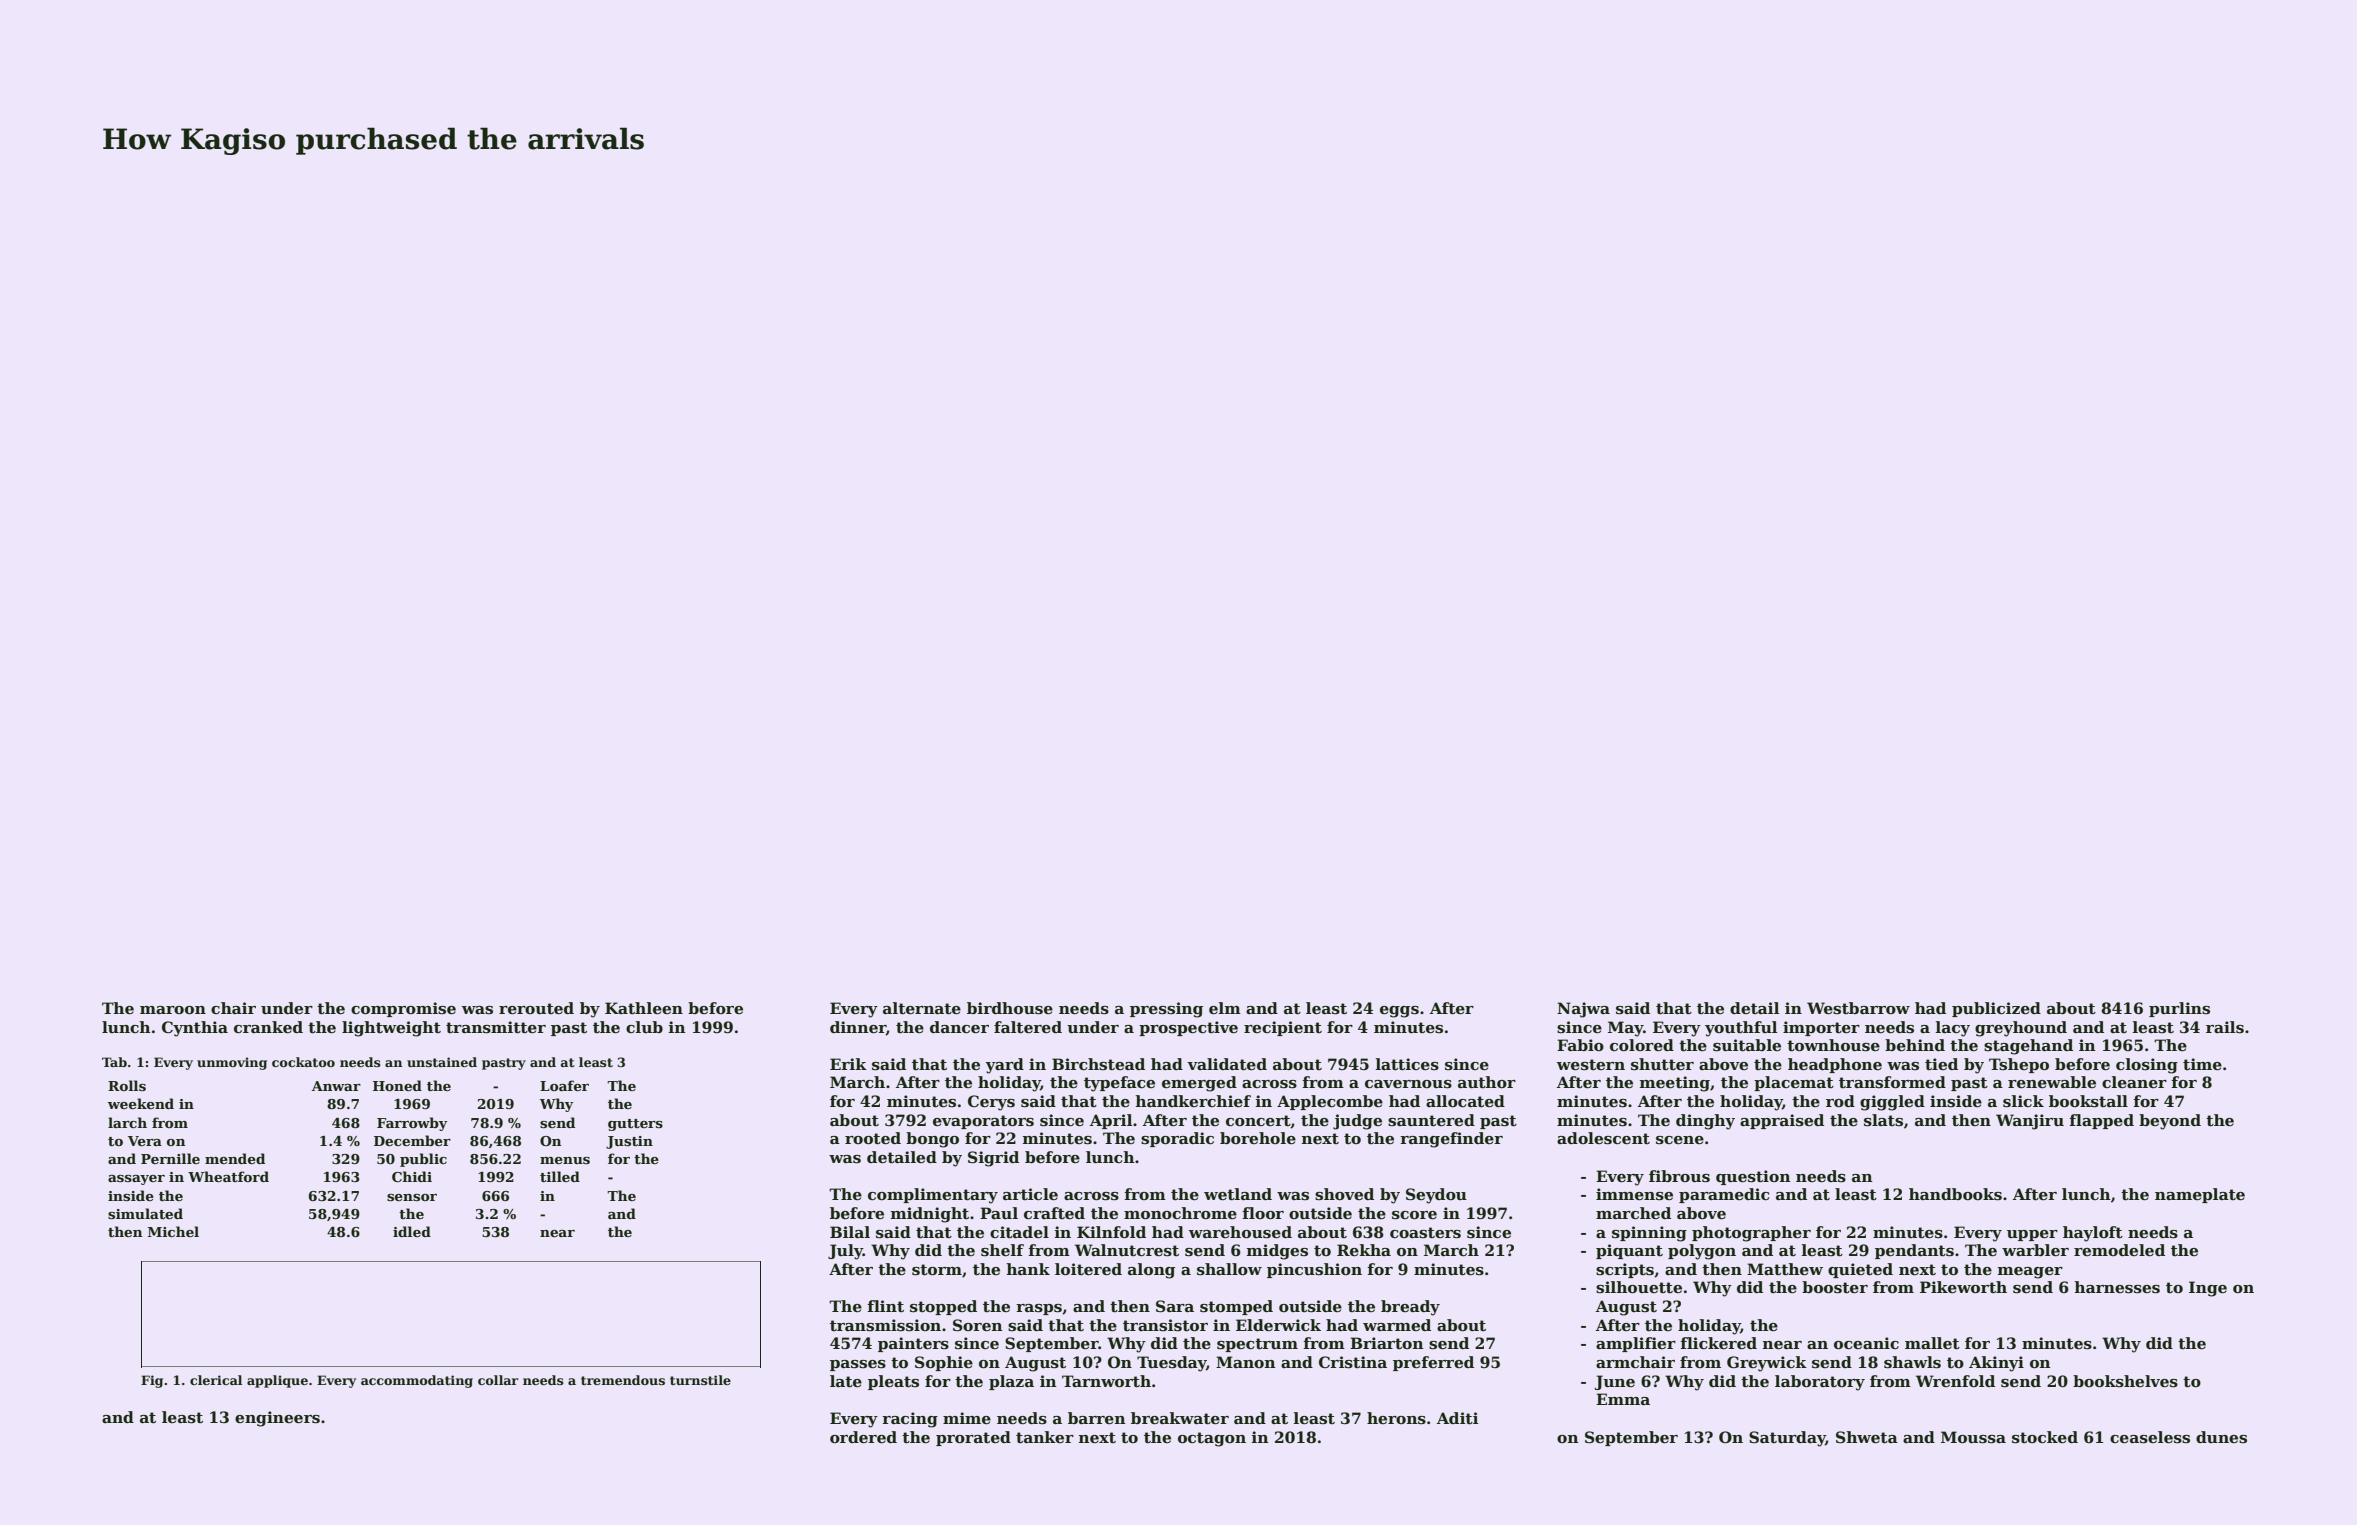 The image size is (2357, 1525). What do you see at coordinates (1188, 1028) in the screenshot?
I see `prospective` at bounding box center [1188, 1028].
